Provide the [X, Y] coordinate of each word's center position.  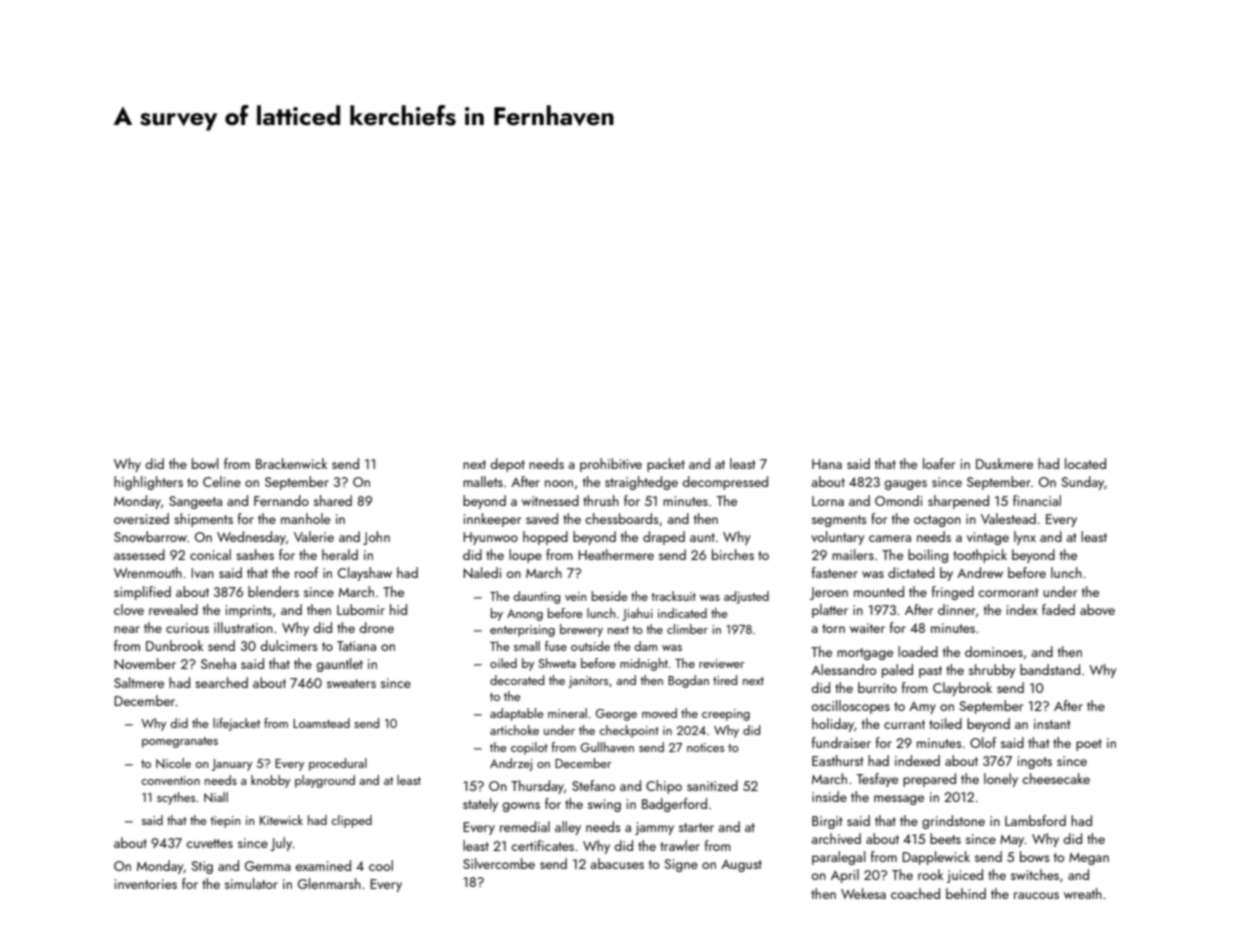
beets [945, 838]
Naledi [482, 572]
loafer [939, 463]
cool [381, 865]
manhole [305, 518]
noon [559, 483]
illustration [243, 627]
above [1097, 609]
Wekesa [863, 893]
